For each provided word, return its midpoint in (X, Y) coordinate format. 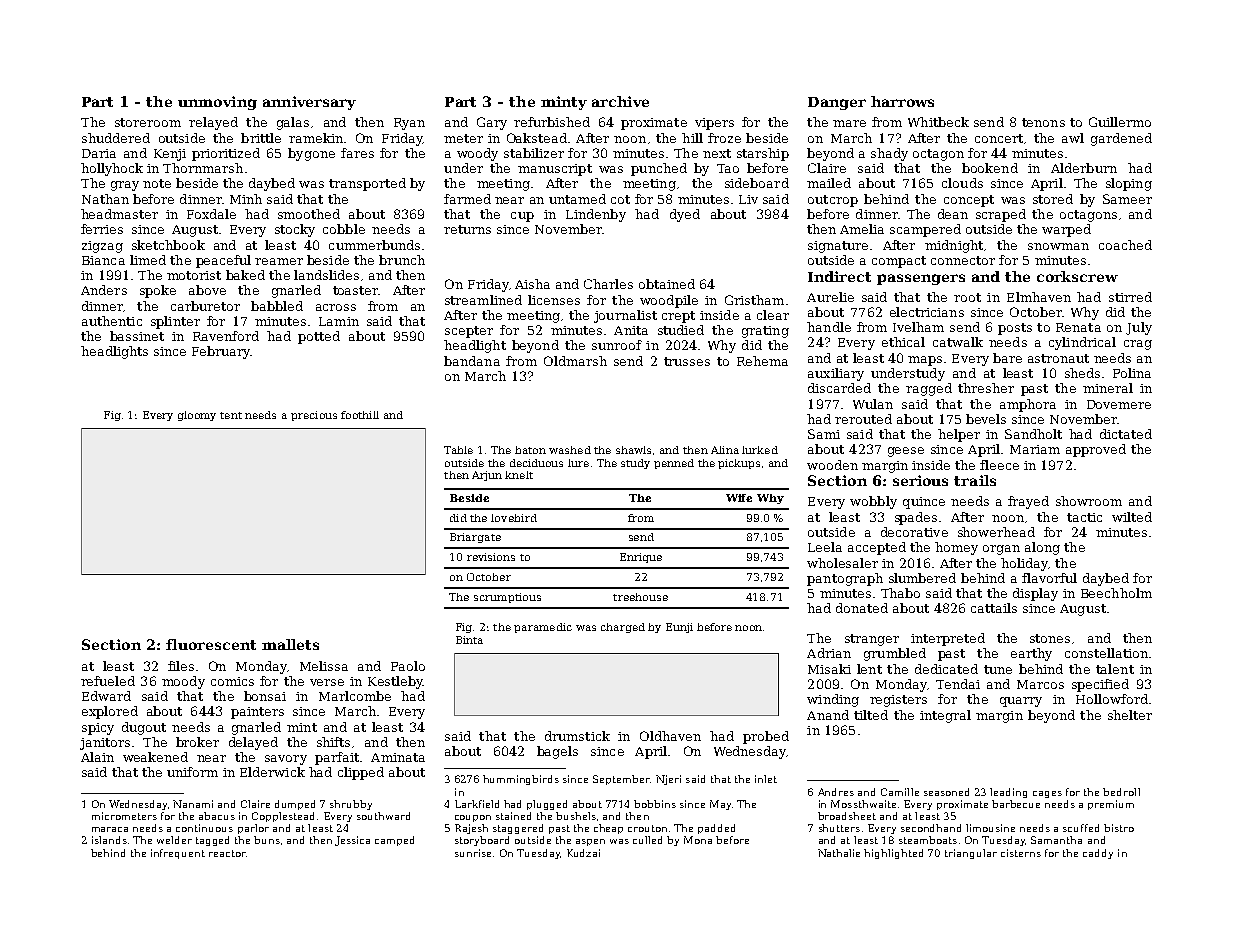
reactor (227, 853)
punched (659, 169)
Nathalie (839, 853)
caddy (1098, 854)
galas (293, 123)
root (967, 297)
